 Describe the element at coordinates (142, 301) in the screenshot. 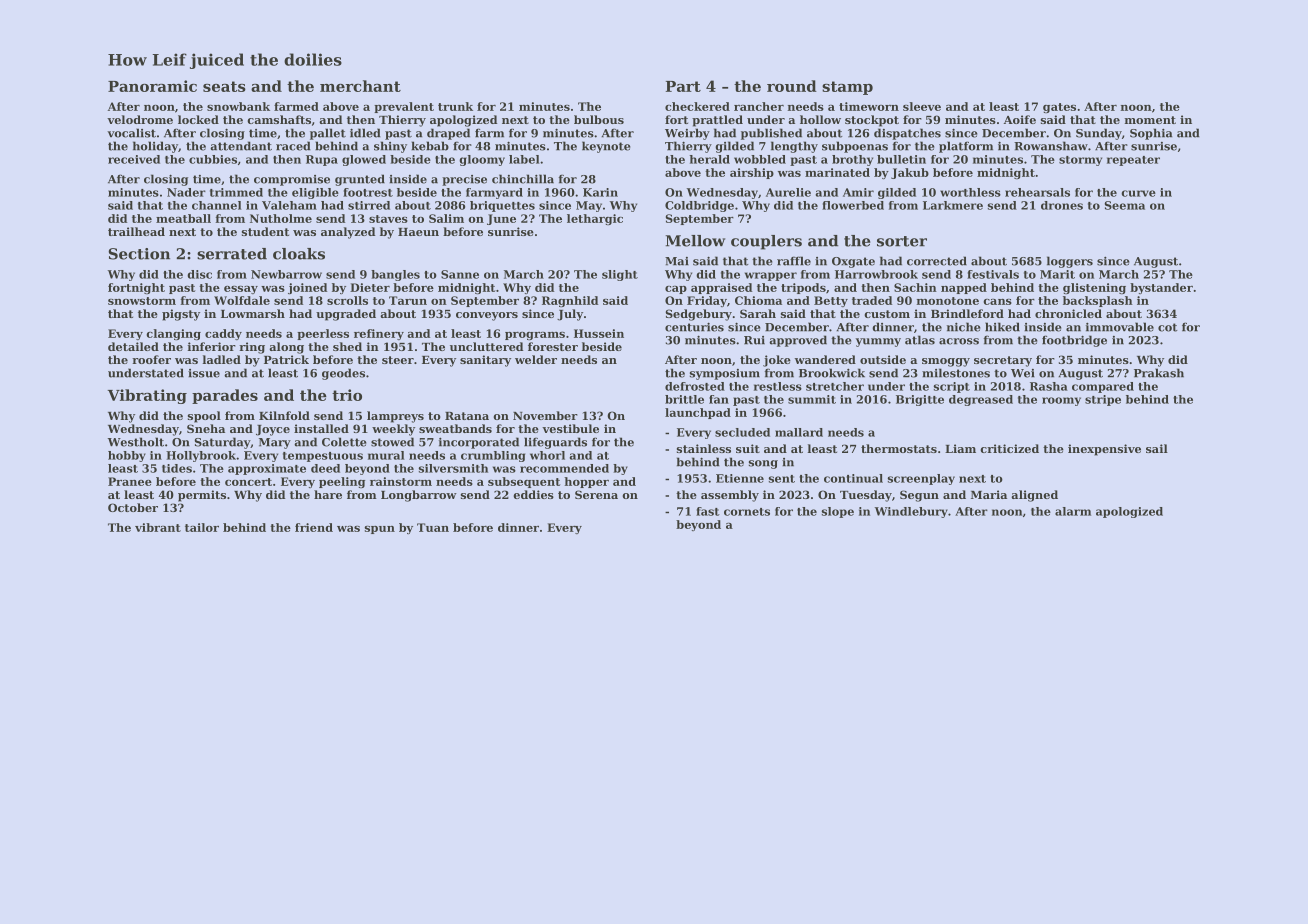

I see `snowstorm` at that location.
